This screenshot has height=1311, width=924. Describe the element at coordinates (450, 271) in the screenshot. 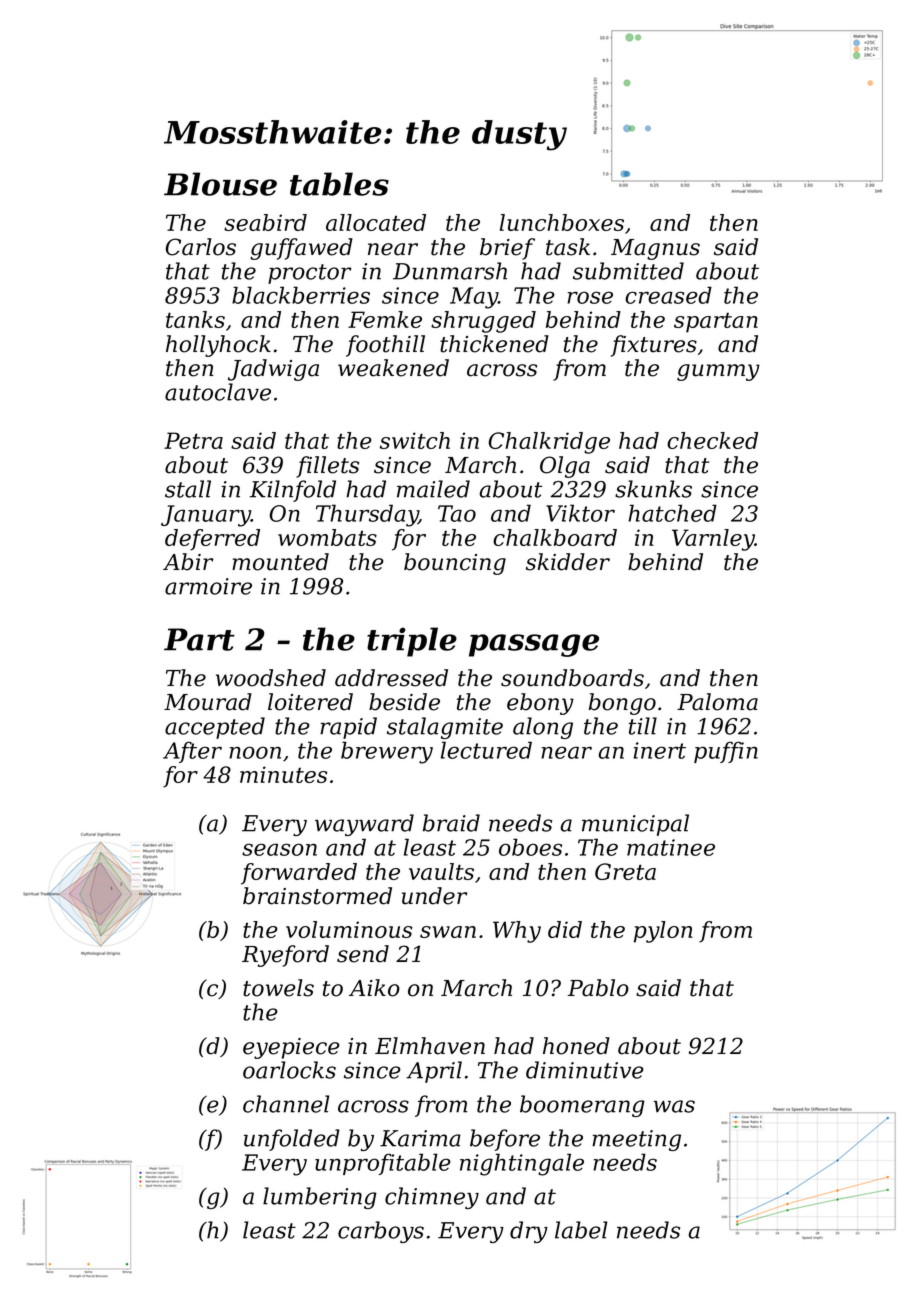

I see `Dunmarsh` at that location.
